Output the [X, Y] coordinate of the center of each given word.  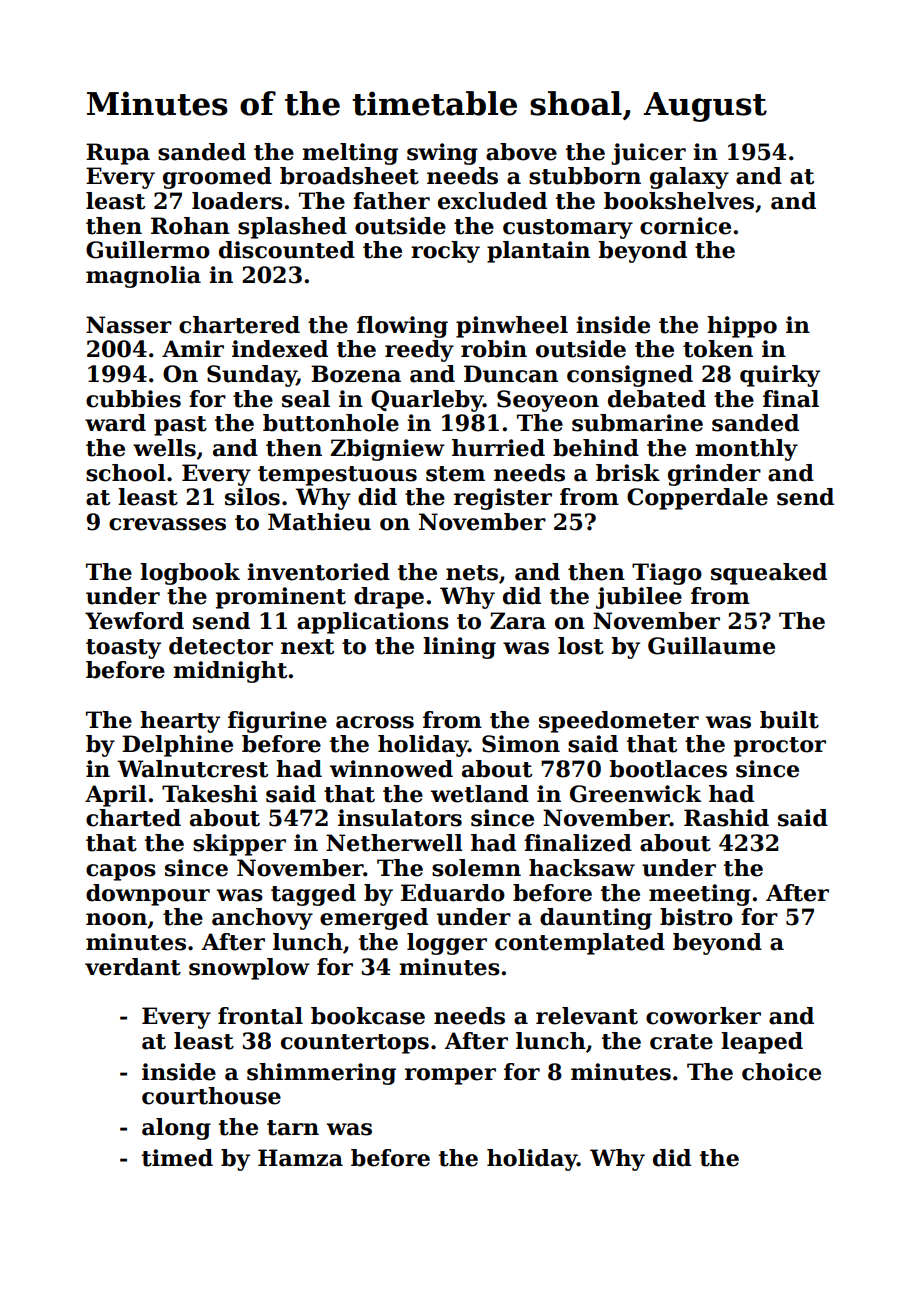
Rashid [726, 818]
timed [177, 1158]
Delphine [177, 746]
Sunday [252, 376]
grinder [714, 475]
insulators [400, 818]
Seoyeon [548, 401]
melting [350, 154]
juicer [648, 154]
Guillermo [148, 250]
